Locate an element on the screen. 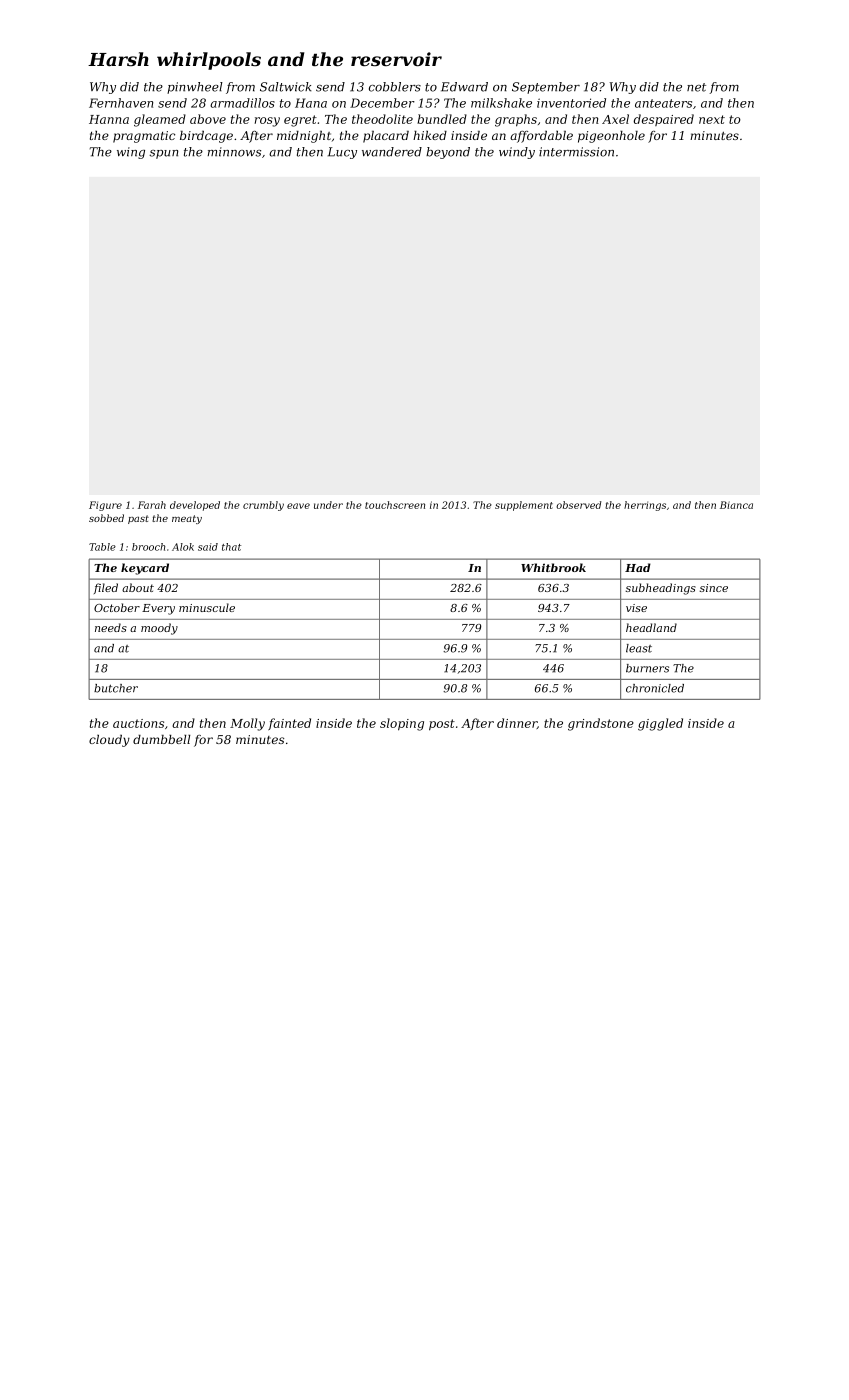 This screenshot has width=849, height=1400. giggled is located at coordinates (660, 724).
